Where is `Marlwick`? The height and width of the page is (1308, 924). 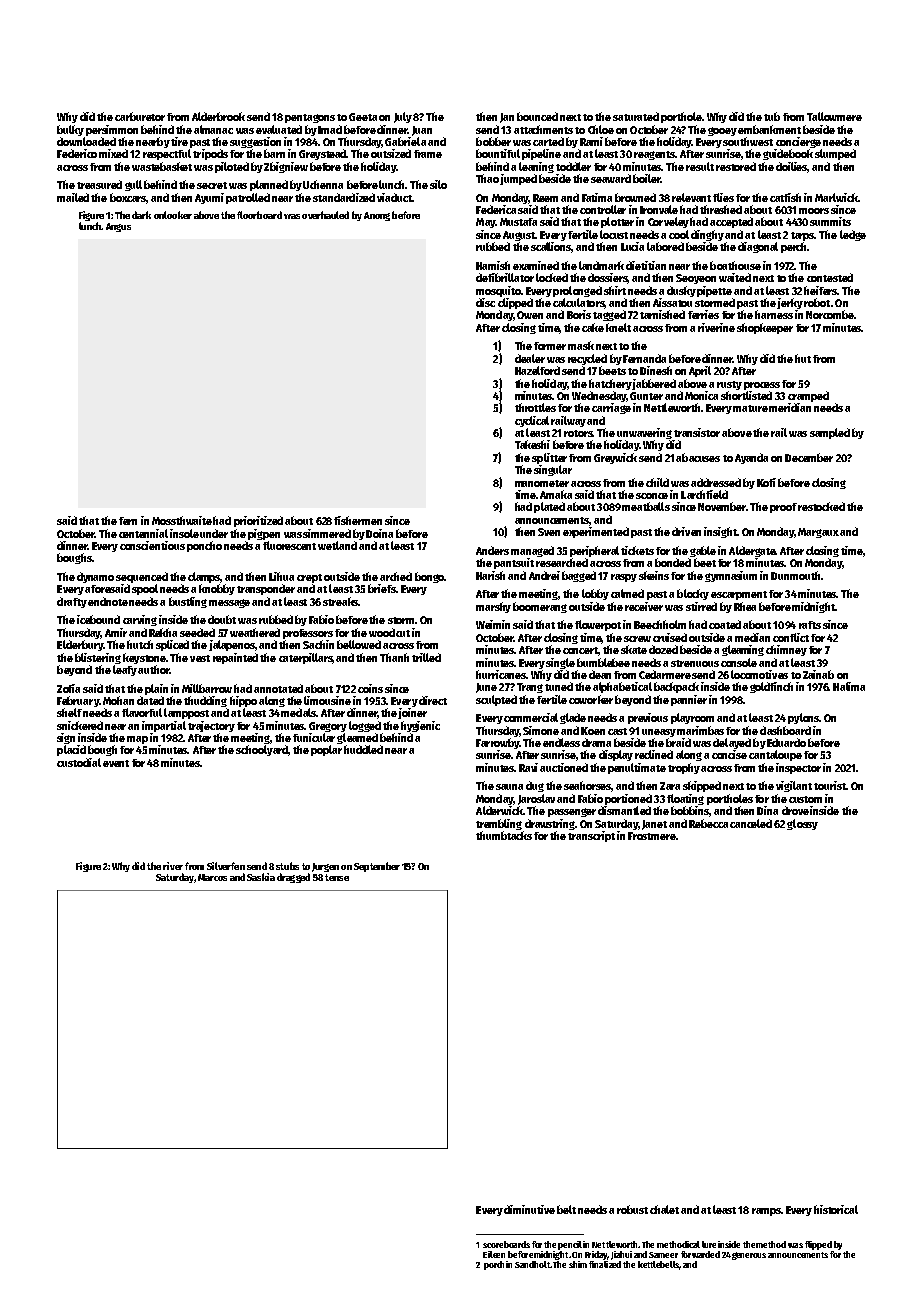 Marlwick is located at coordinates (837, 197).
